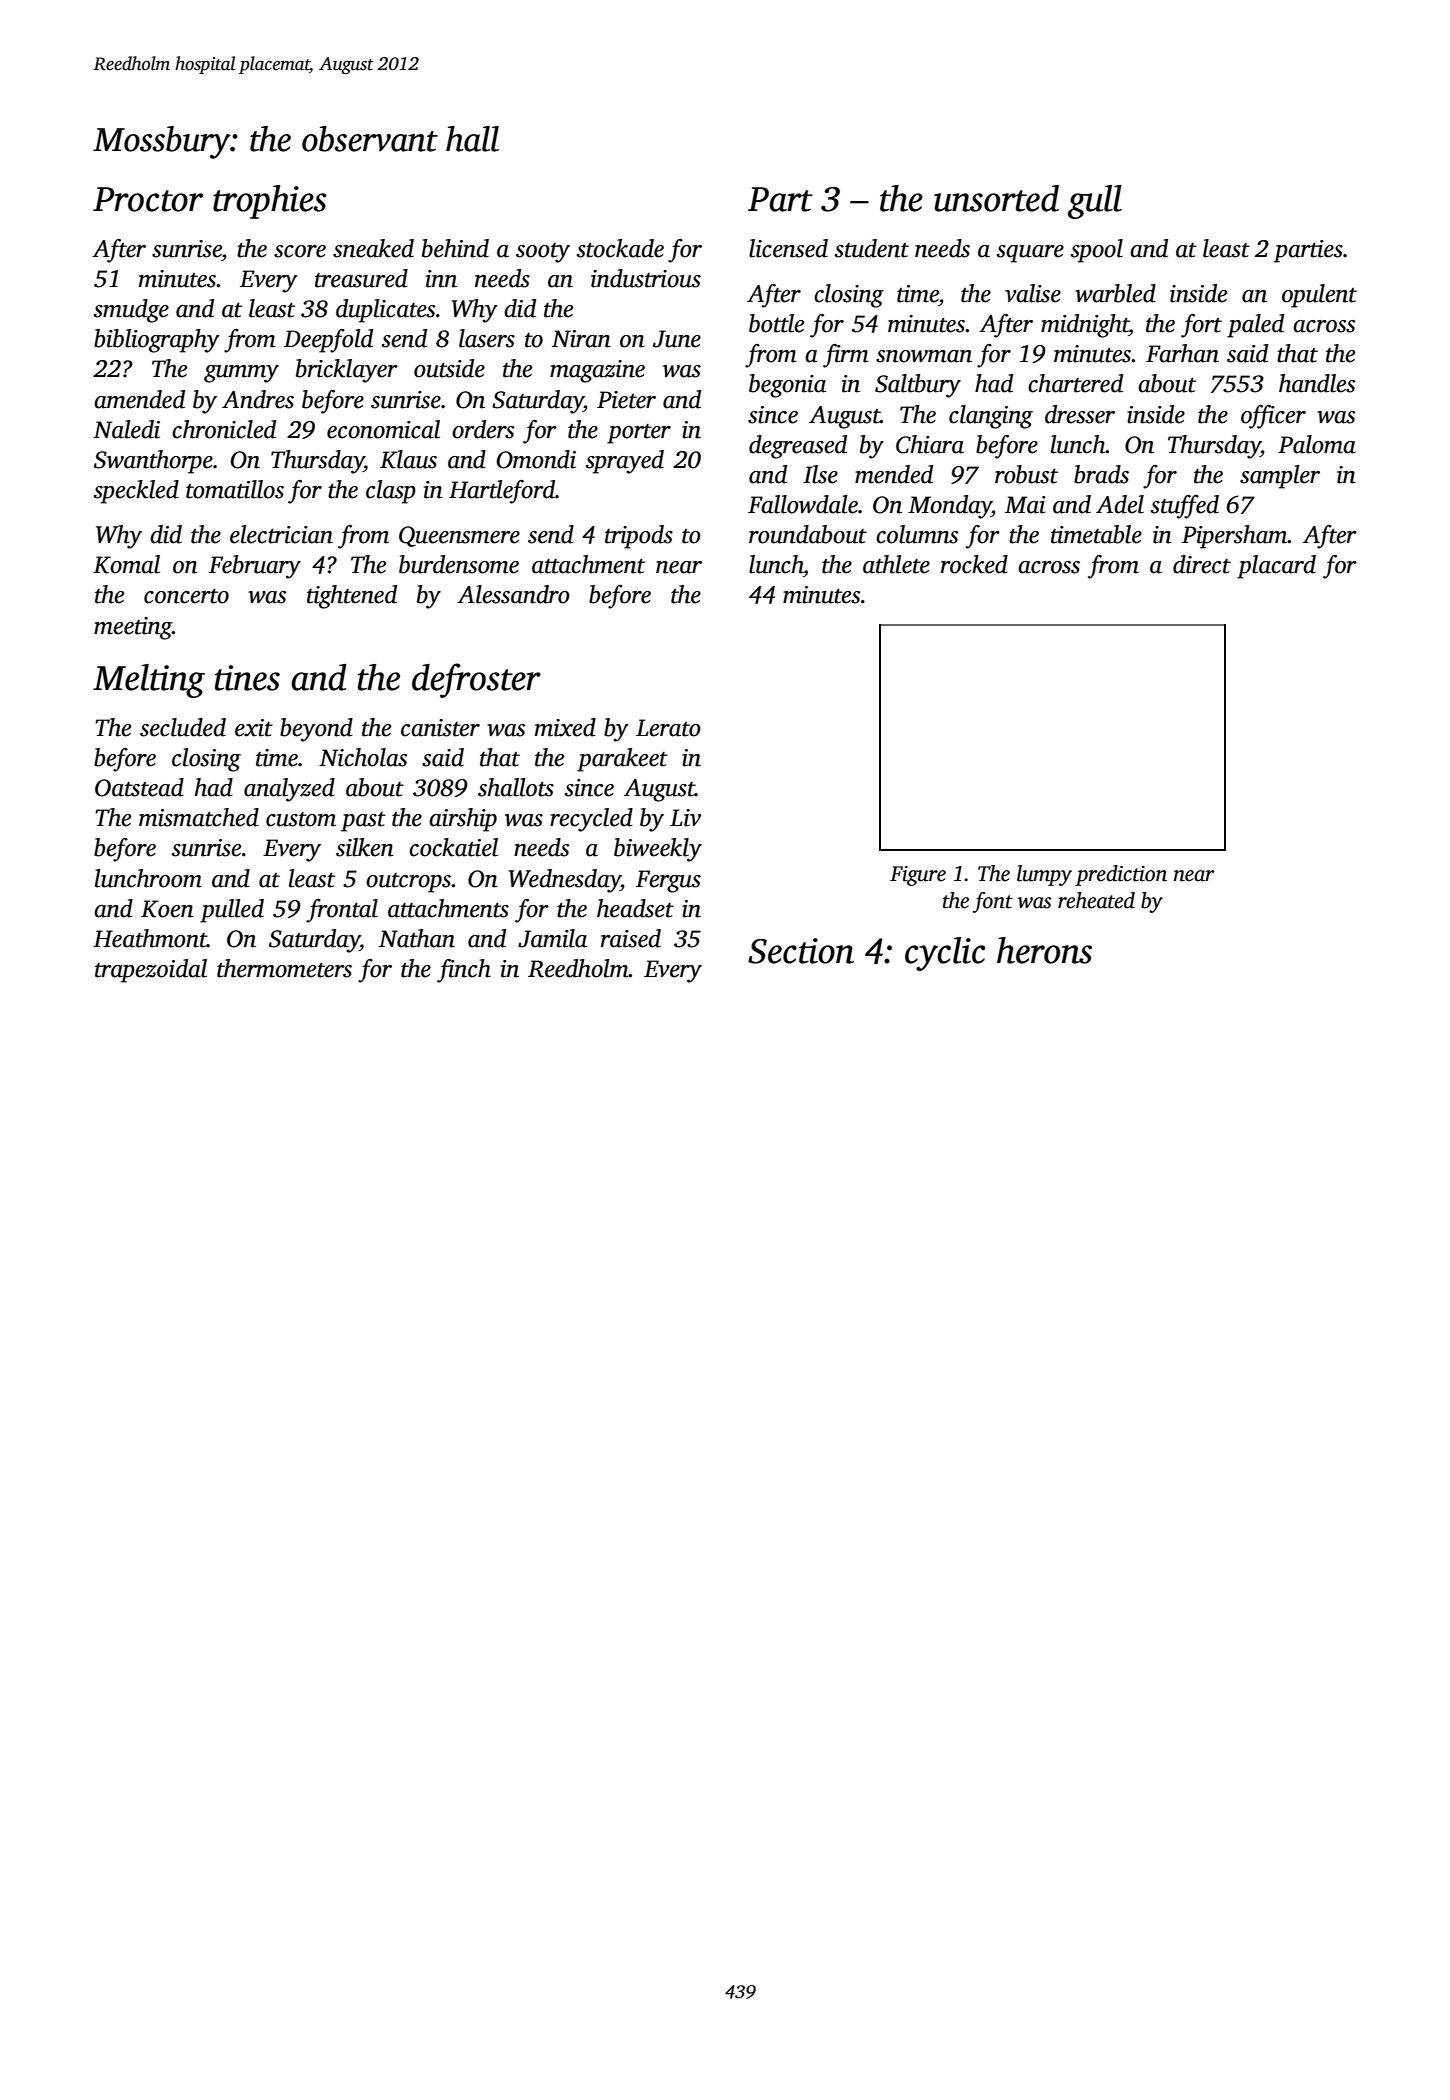 The image size is (1450, 2100). I want to click on gull, so click(1095, 202).
